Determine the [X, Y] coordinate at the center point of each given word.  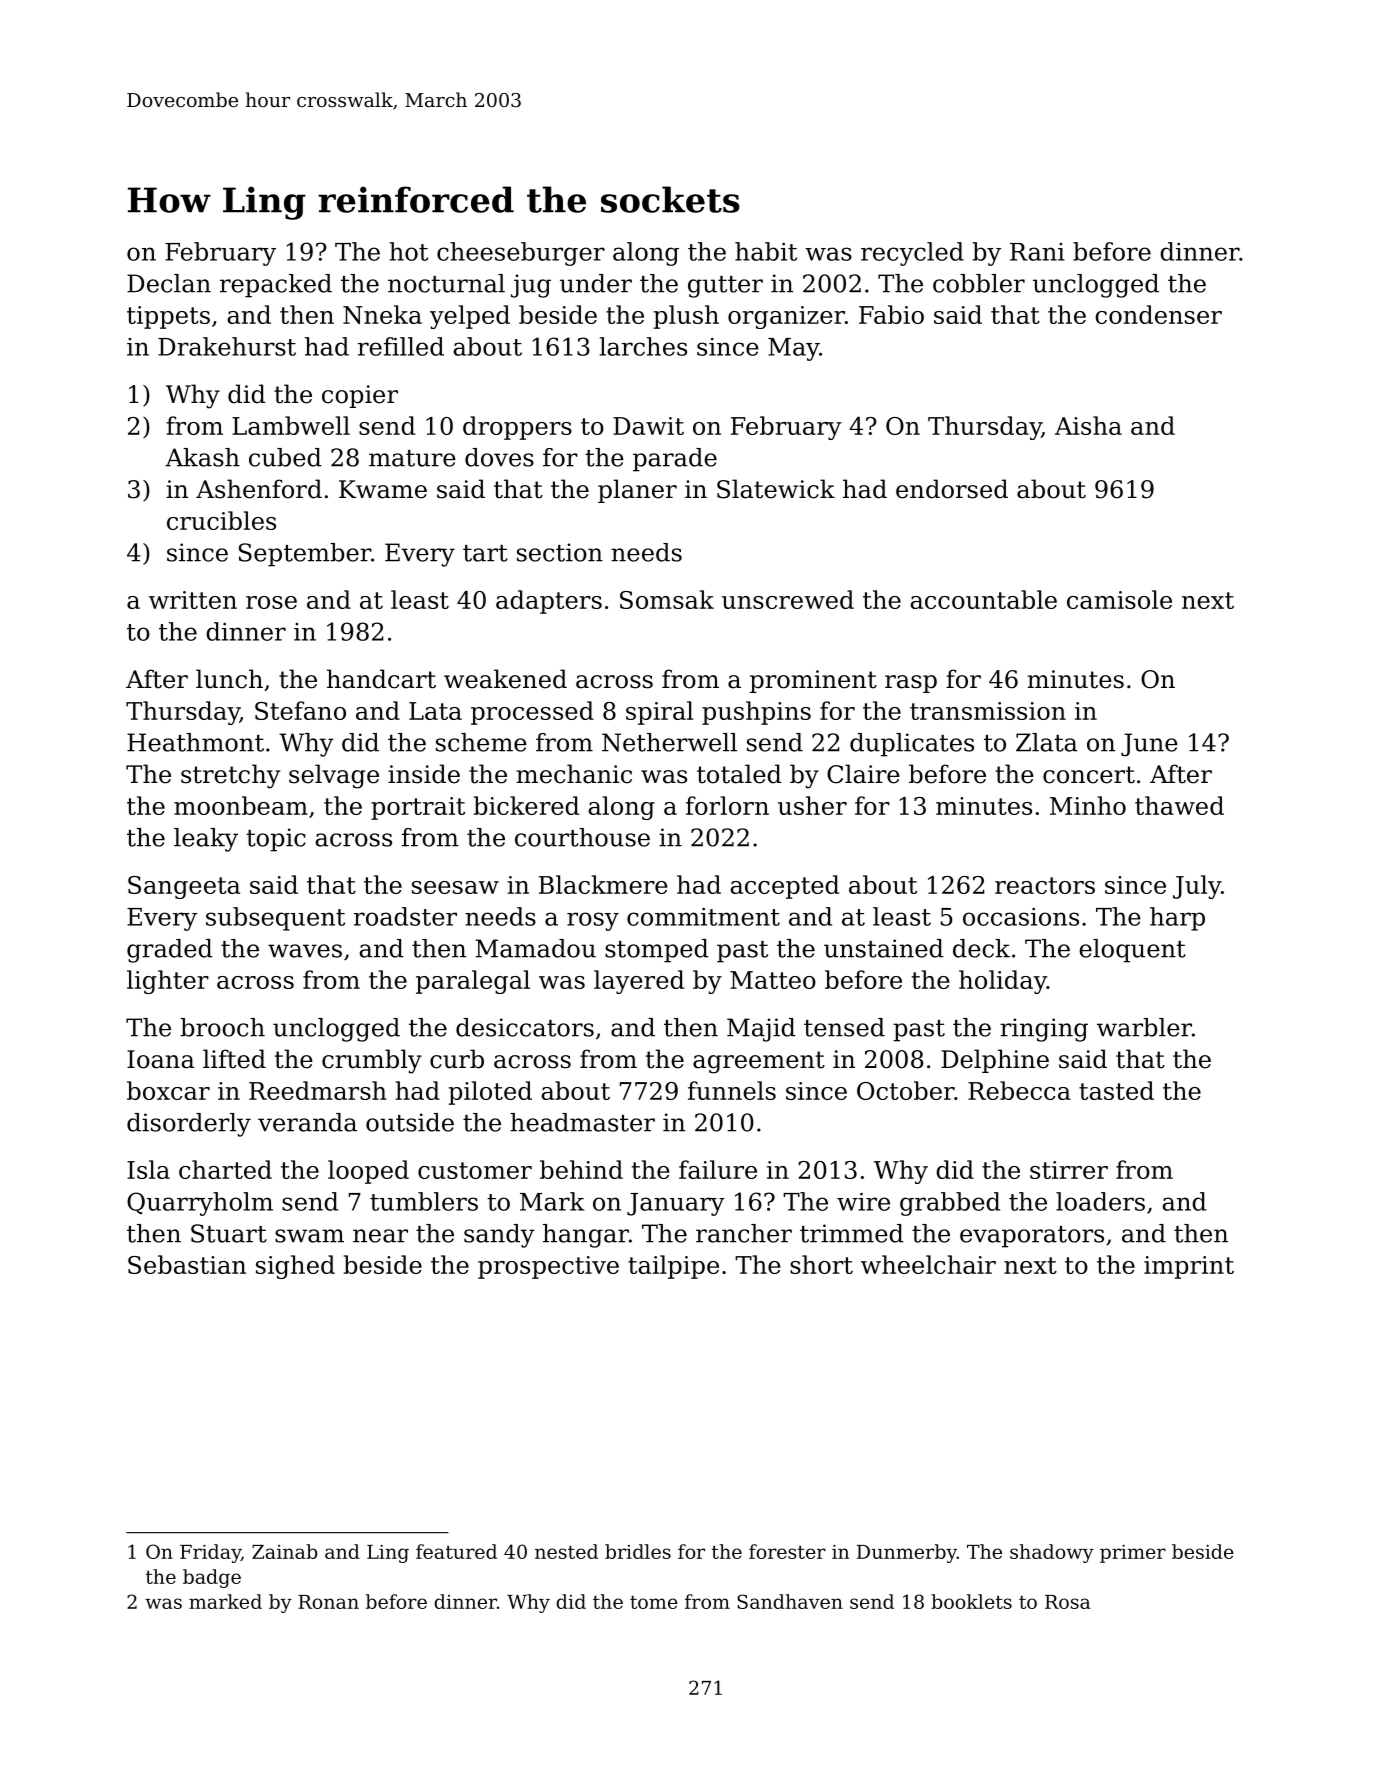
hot [408, 251]
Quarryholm [200, 1204]
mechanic [574, 774]
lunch [229, 679]
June [1149, 744]
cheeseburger [521, 254]
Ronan [328, 1602]
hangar [586, 1236]
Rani [1037, 252]
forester [787, 1551]
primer [1133, 1554]
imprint [1189, 1267]
